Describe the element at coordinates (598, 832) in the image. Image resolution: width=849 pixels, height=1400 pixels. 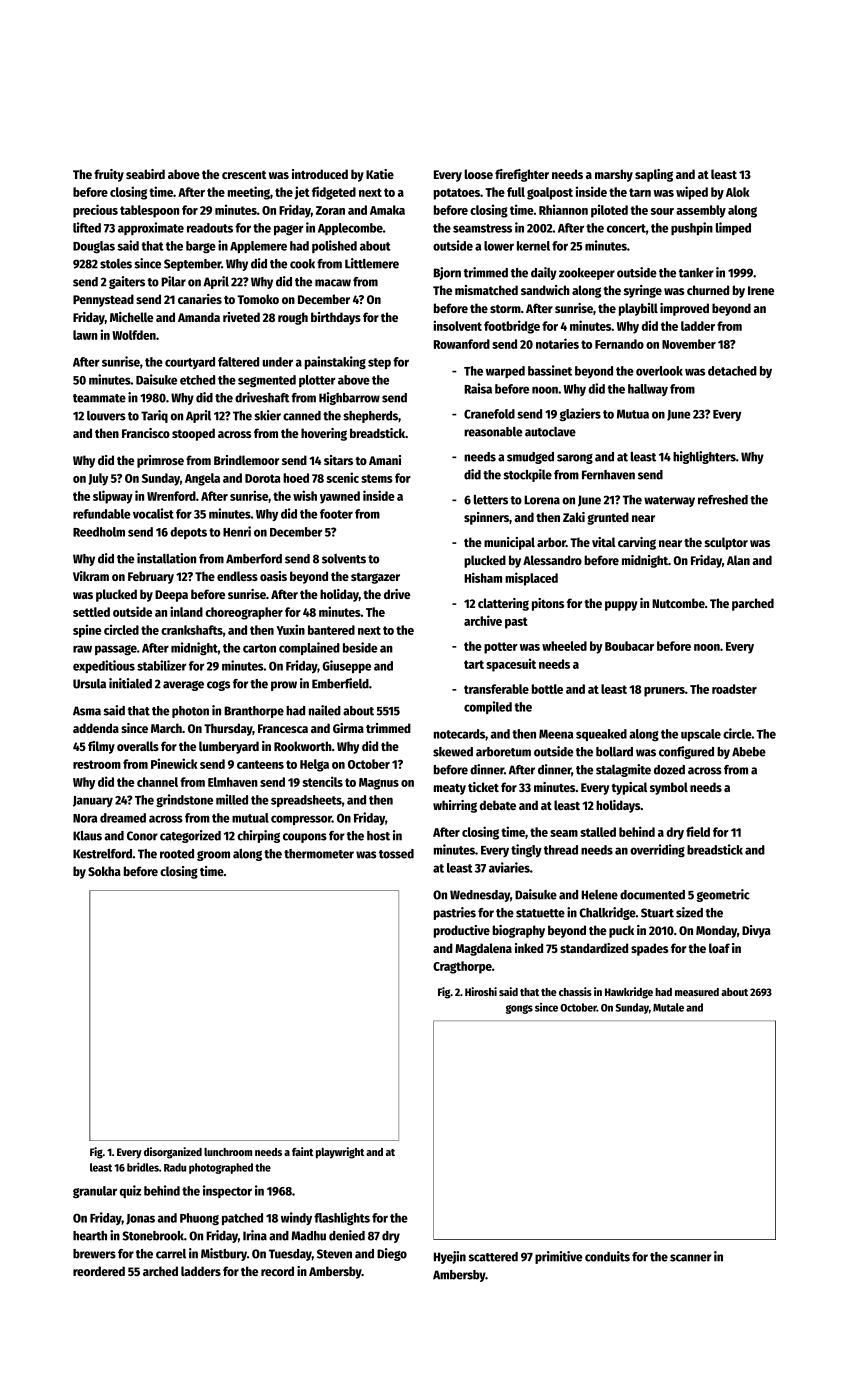
I see `stalled` at that location.
